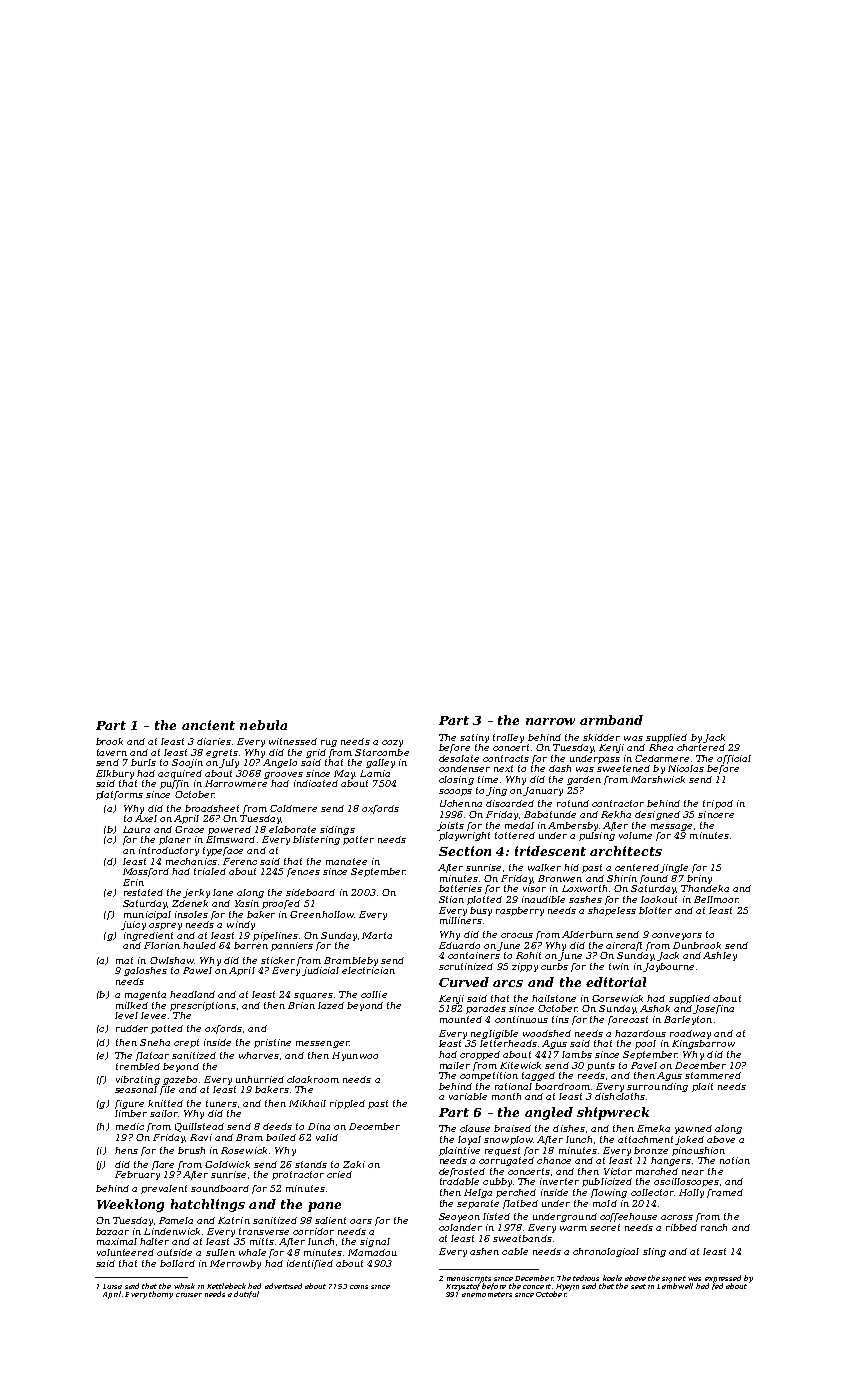 Image resolution: width=849 pixels, height=1400 pixels. What do you see at coordinates (316, 783) in the image?
I see `indicated` at bounding box center [316, 783].
